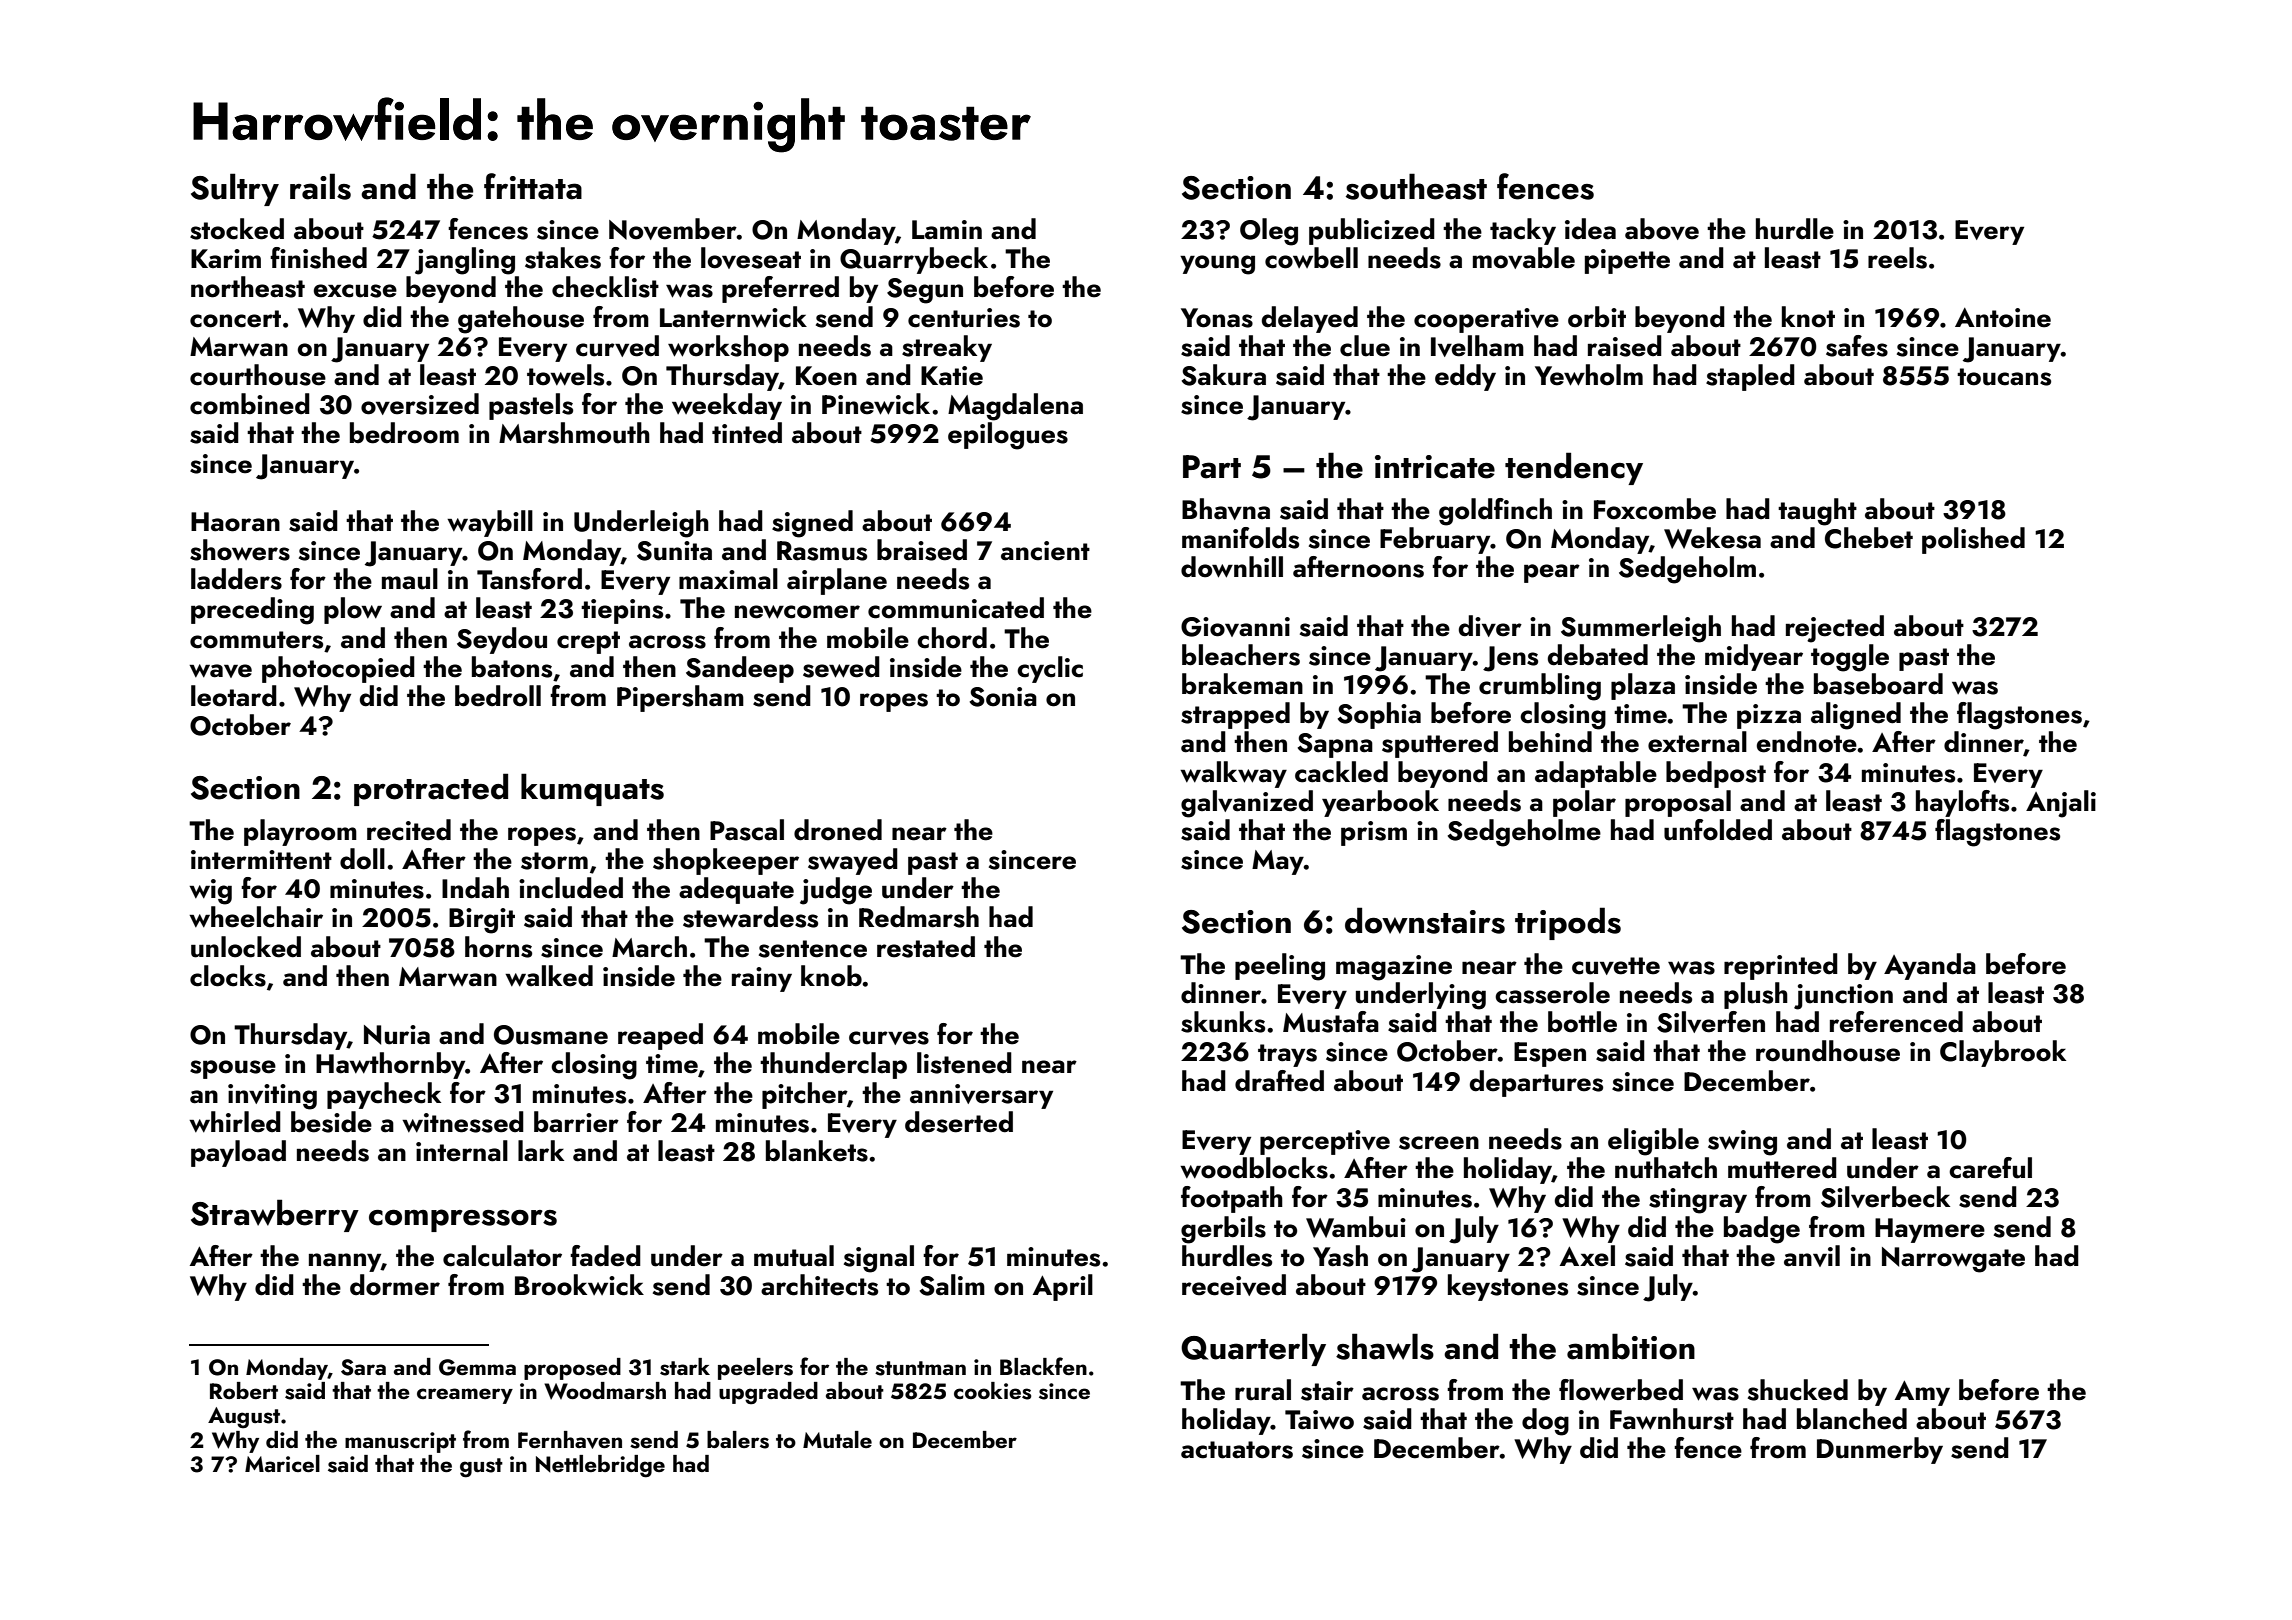 This screenshot has width=2292, height=1620. What do you see at coordinates (1237, 1450) in the screenshot?
I see `actuators` at bounding box center [1237, 1450].
